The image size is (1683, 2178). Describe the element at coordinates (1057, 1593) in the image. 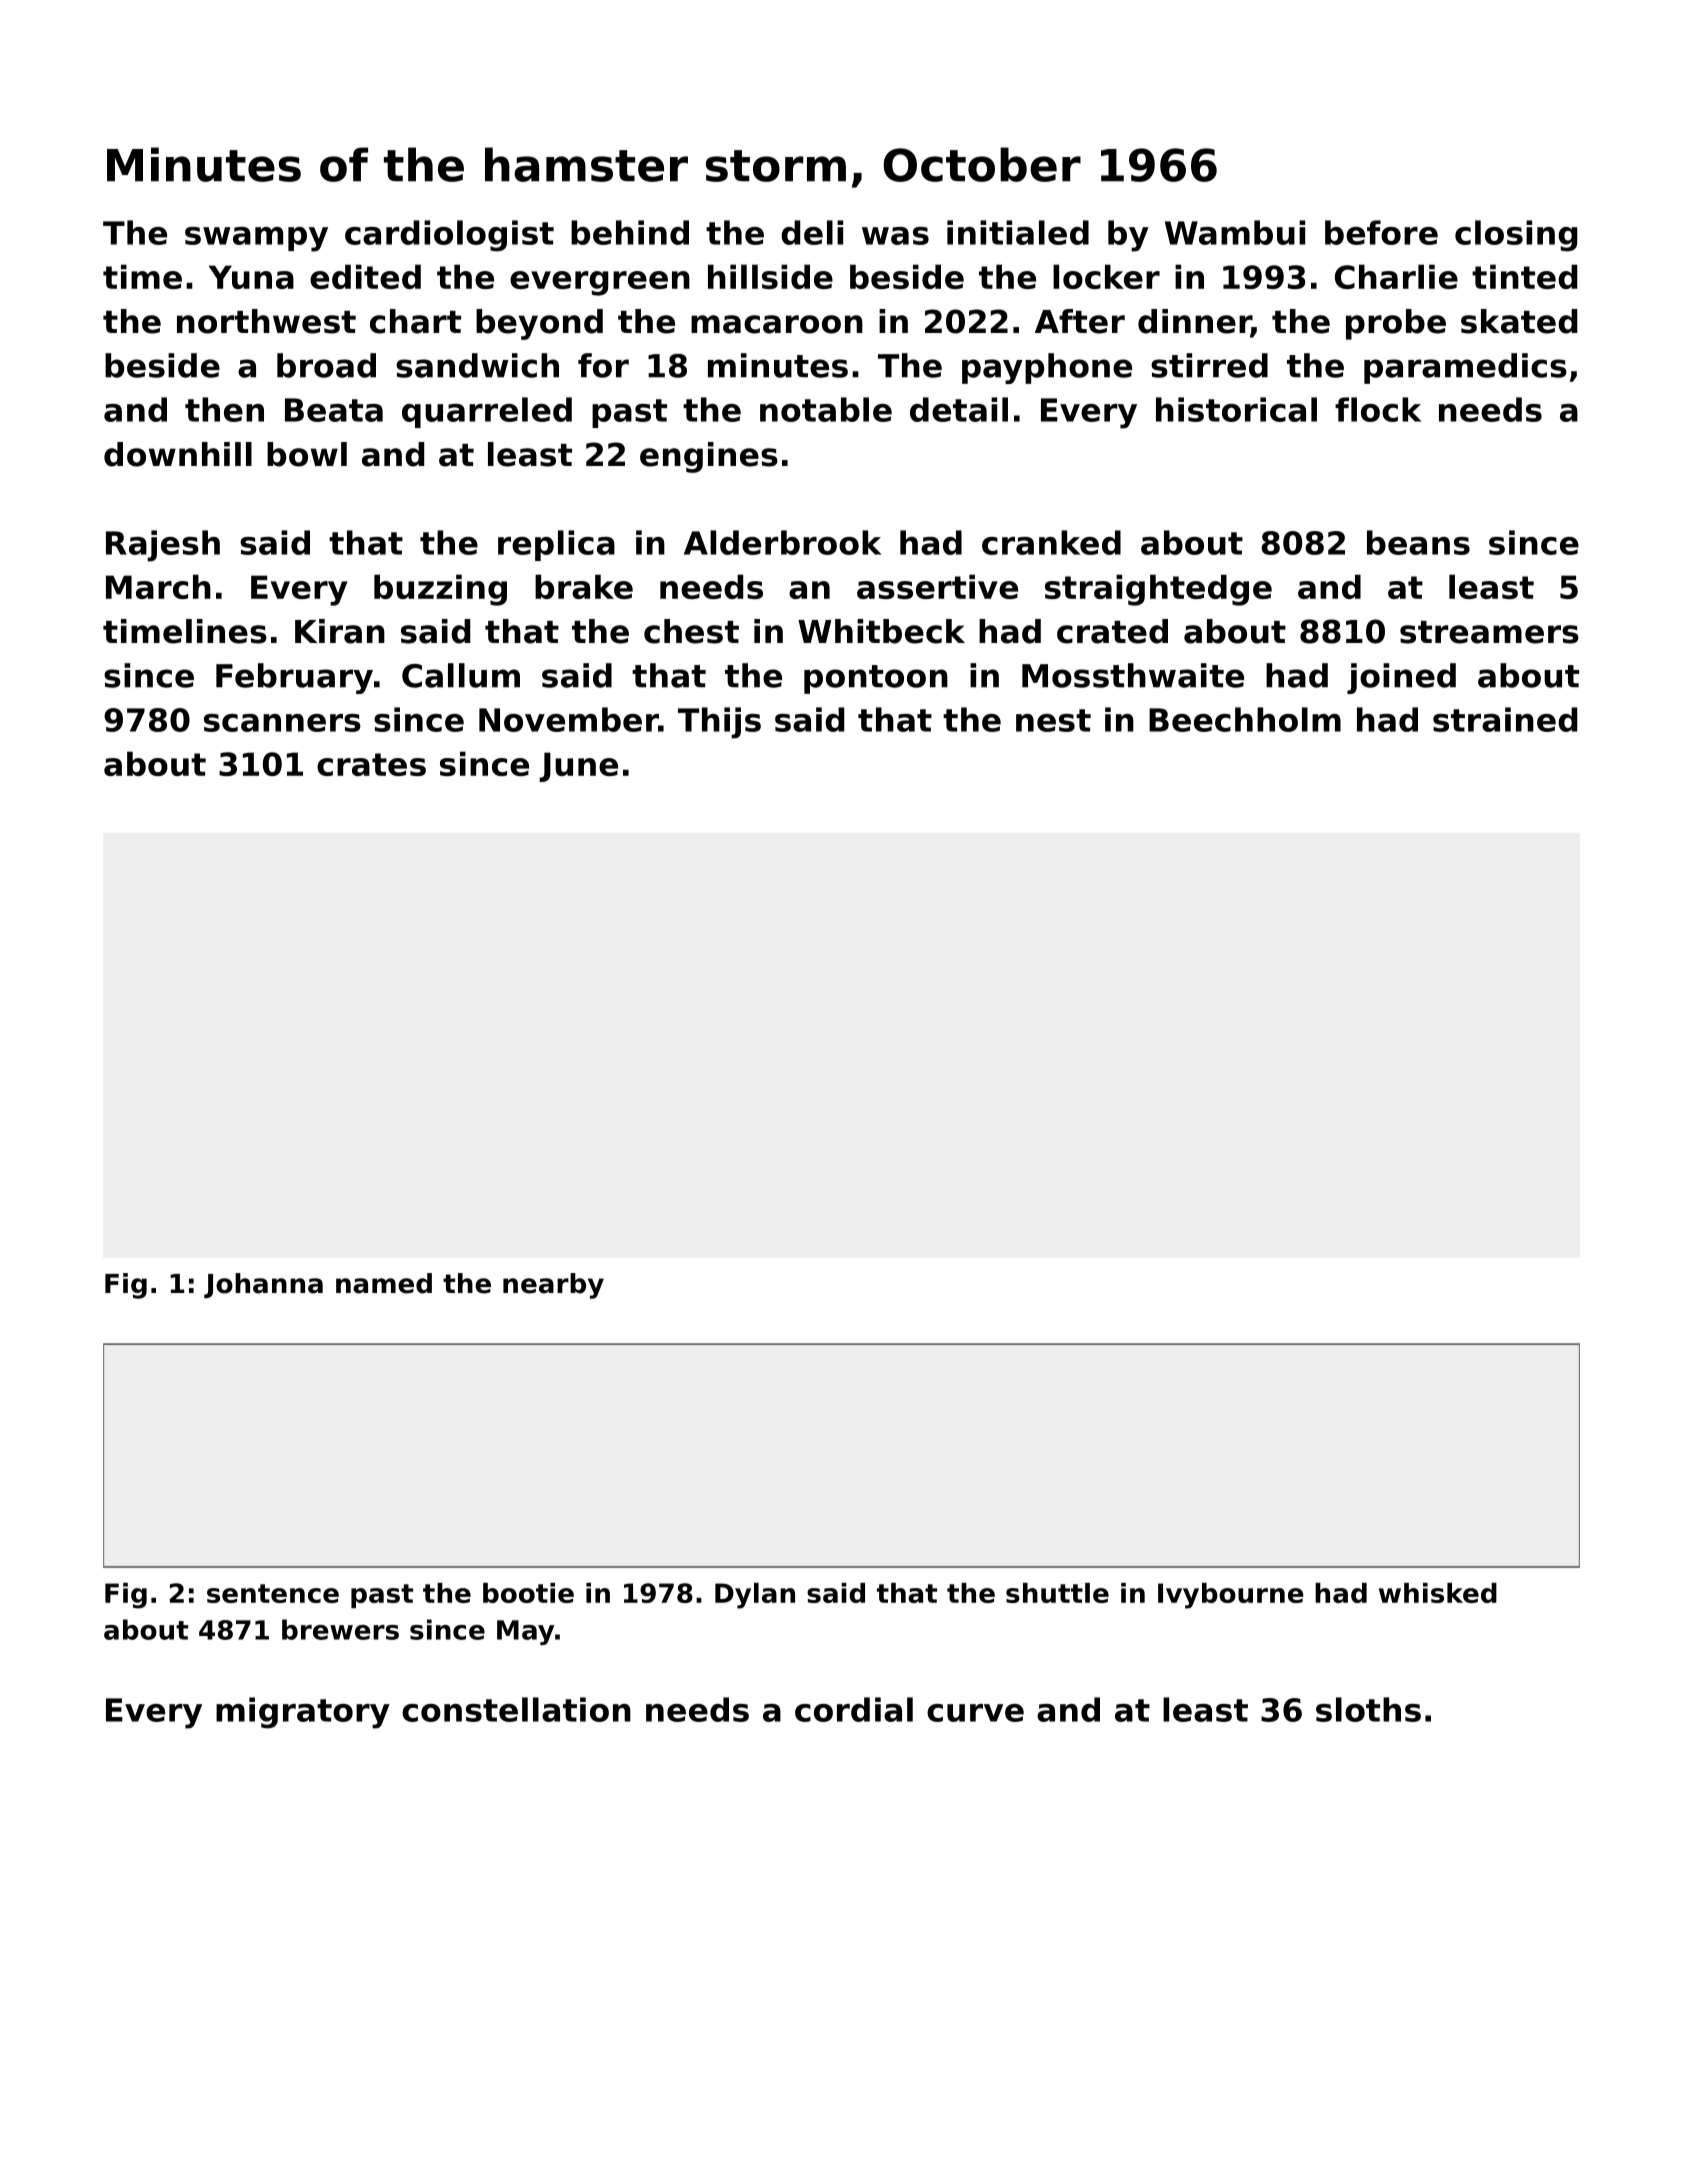

I see `shuttle` at that location.
